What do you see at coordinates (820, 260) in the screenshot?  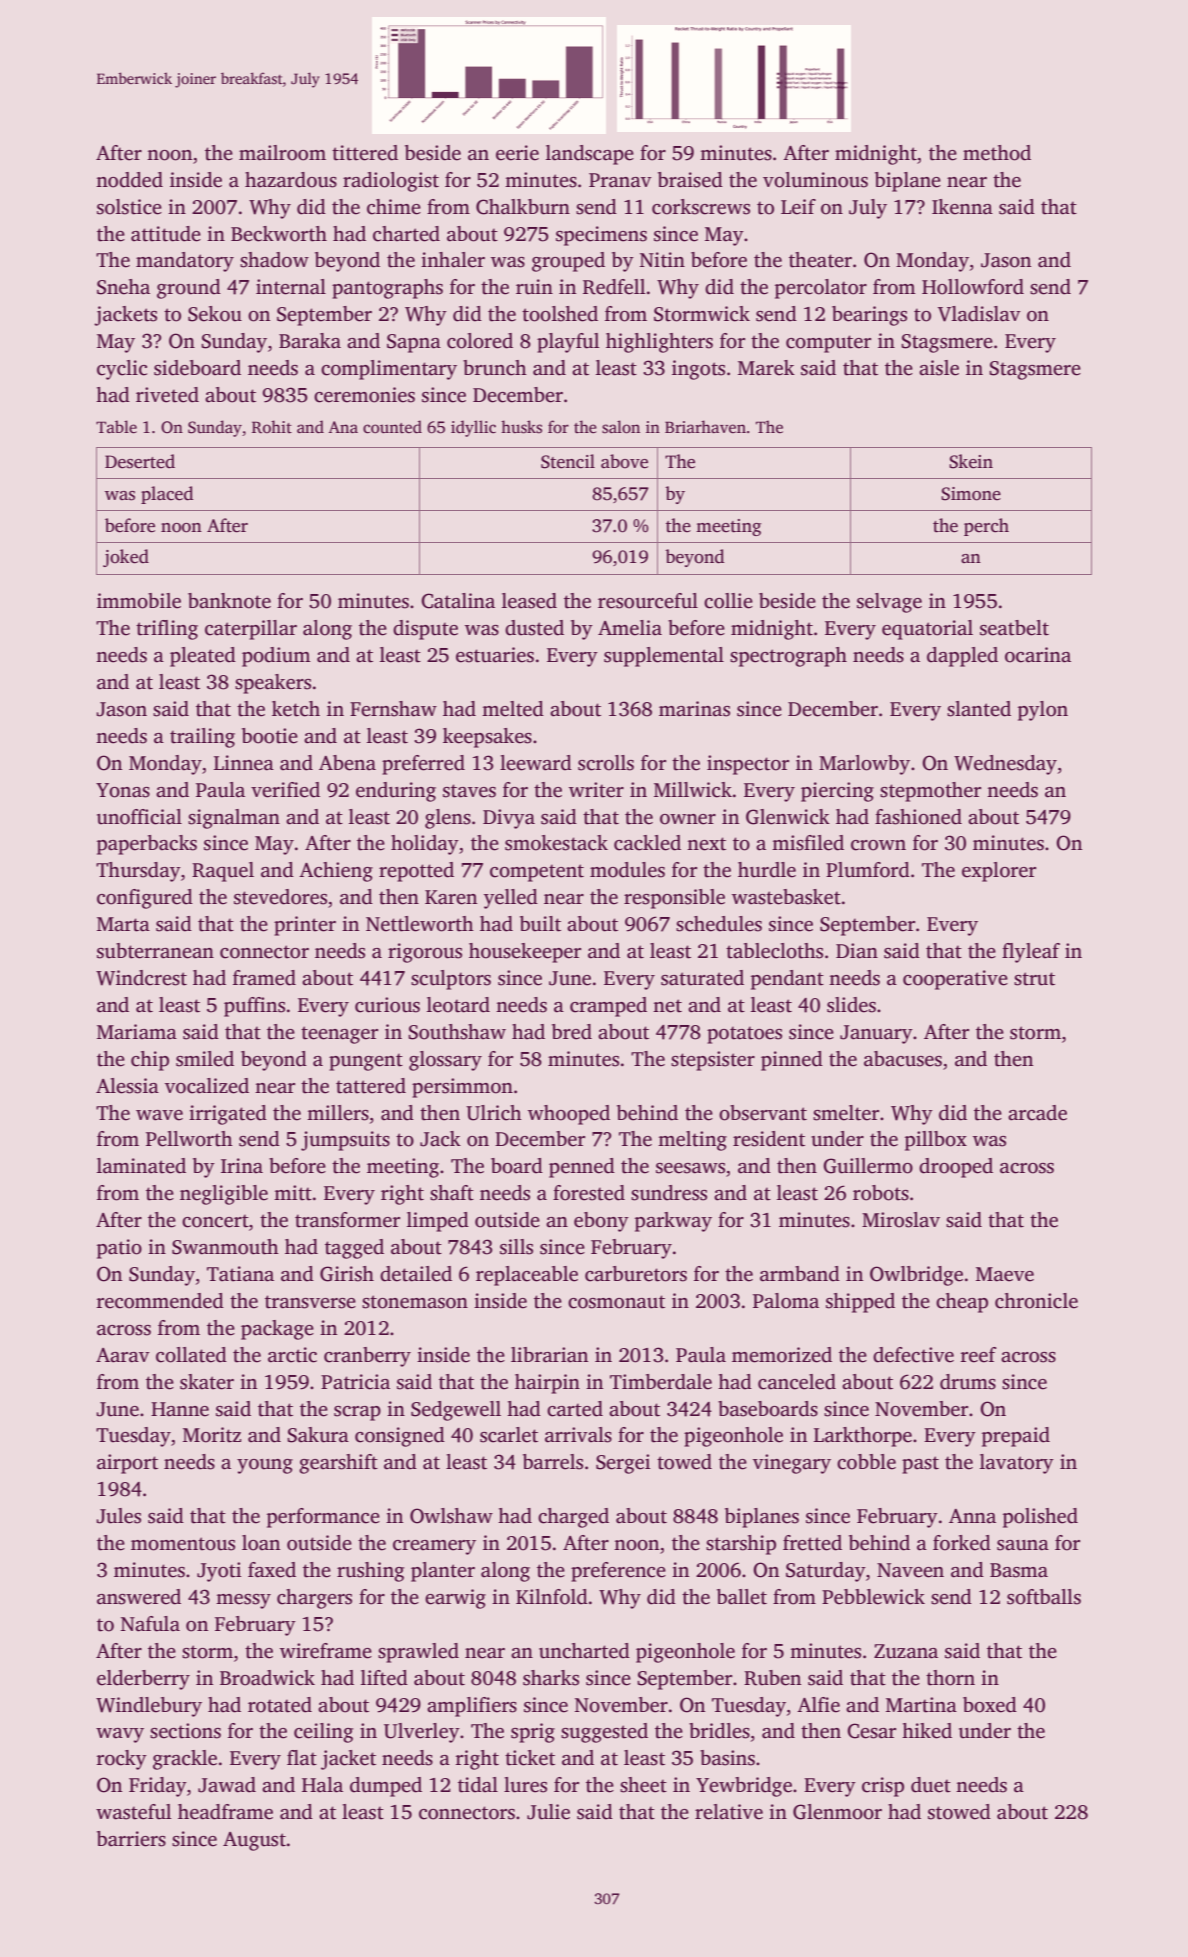 I see `theater` at bounding box center [820, 260].
